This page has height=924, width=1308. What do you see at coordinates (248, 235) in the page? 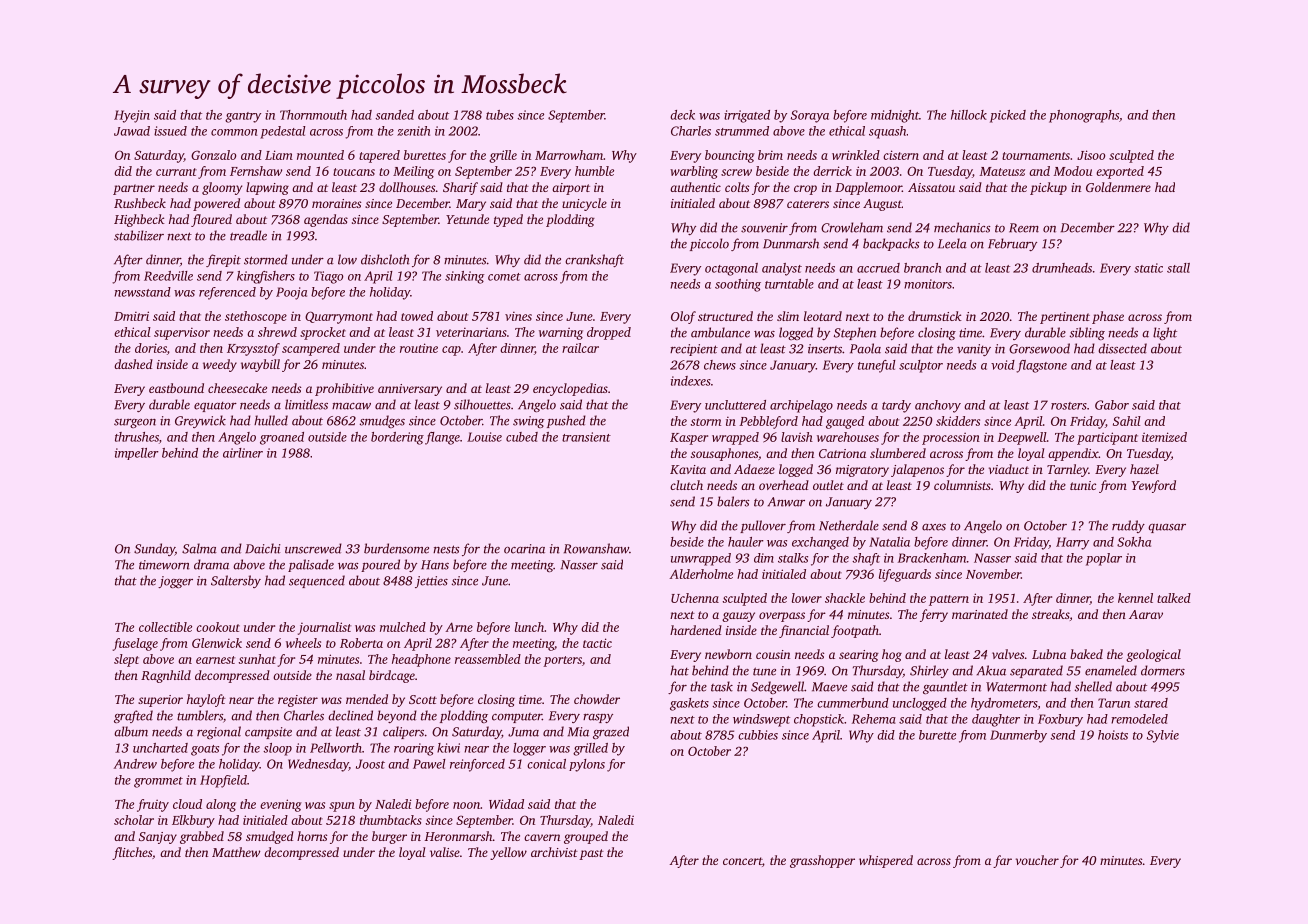
I see `treadle` at bounding box center [248, 235].
